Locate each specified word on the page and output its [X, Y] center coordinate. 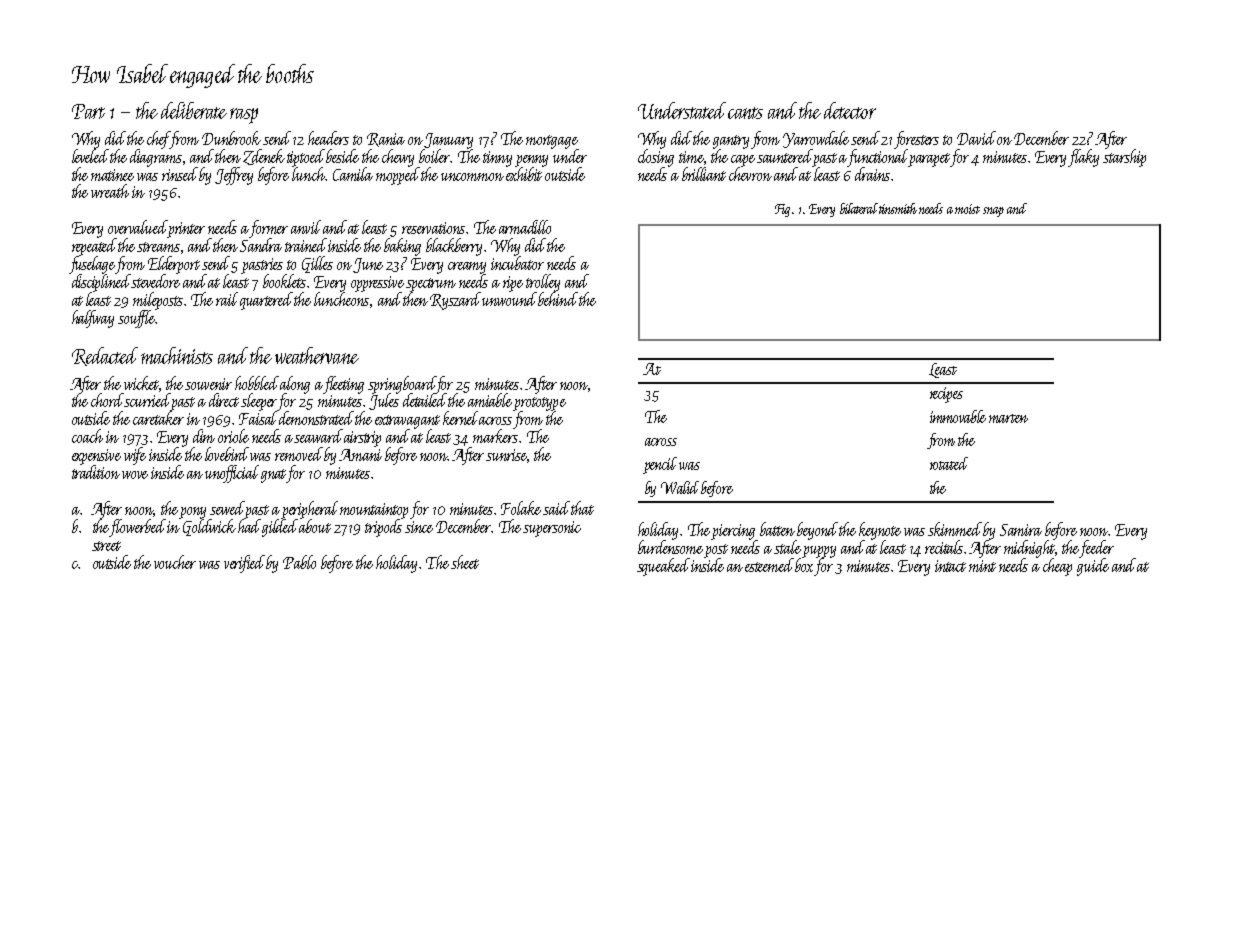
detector [850, 110]
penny [531, 161]
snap [993, 212]
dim [204, 436]
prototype [540, 404]
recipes [946, 395]
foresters [917, 139]
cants [745, 113]
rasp [244, 116]
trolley [543, 283]
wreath [110, 191]
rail [227, 299]
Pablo [299, 562]
